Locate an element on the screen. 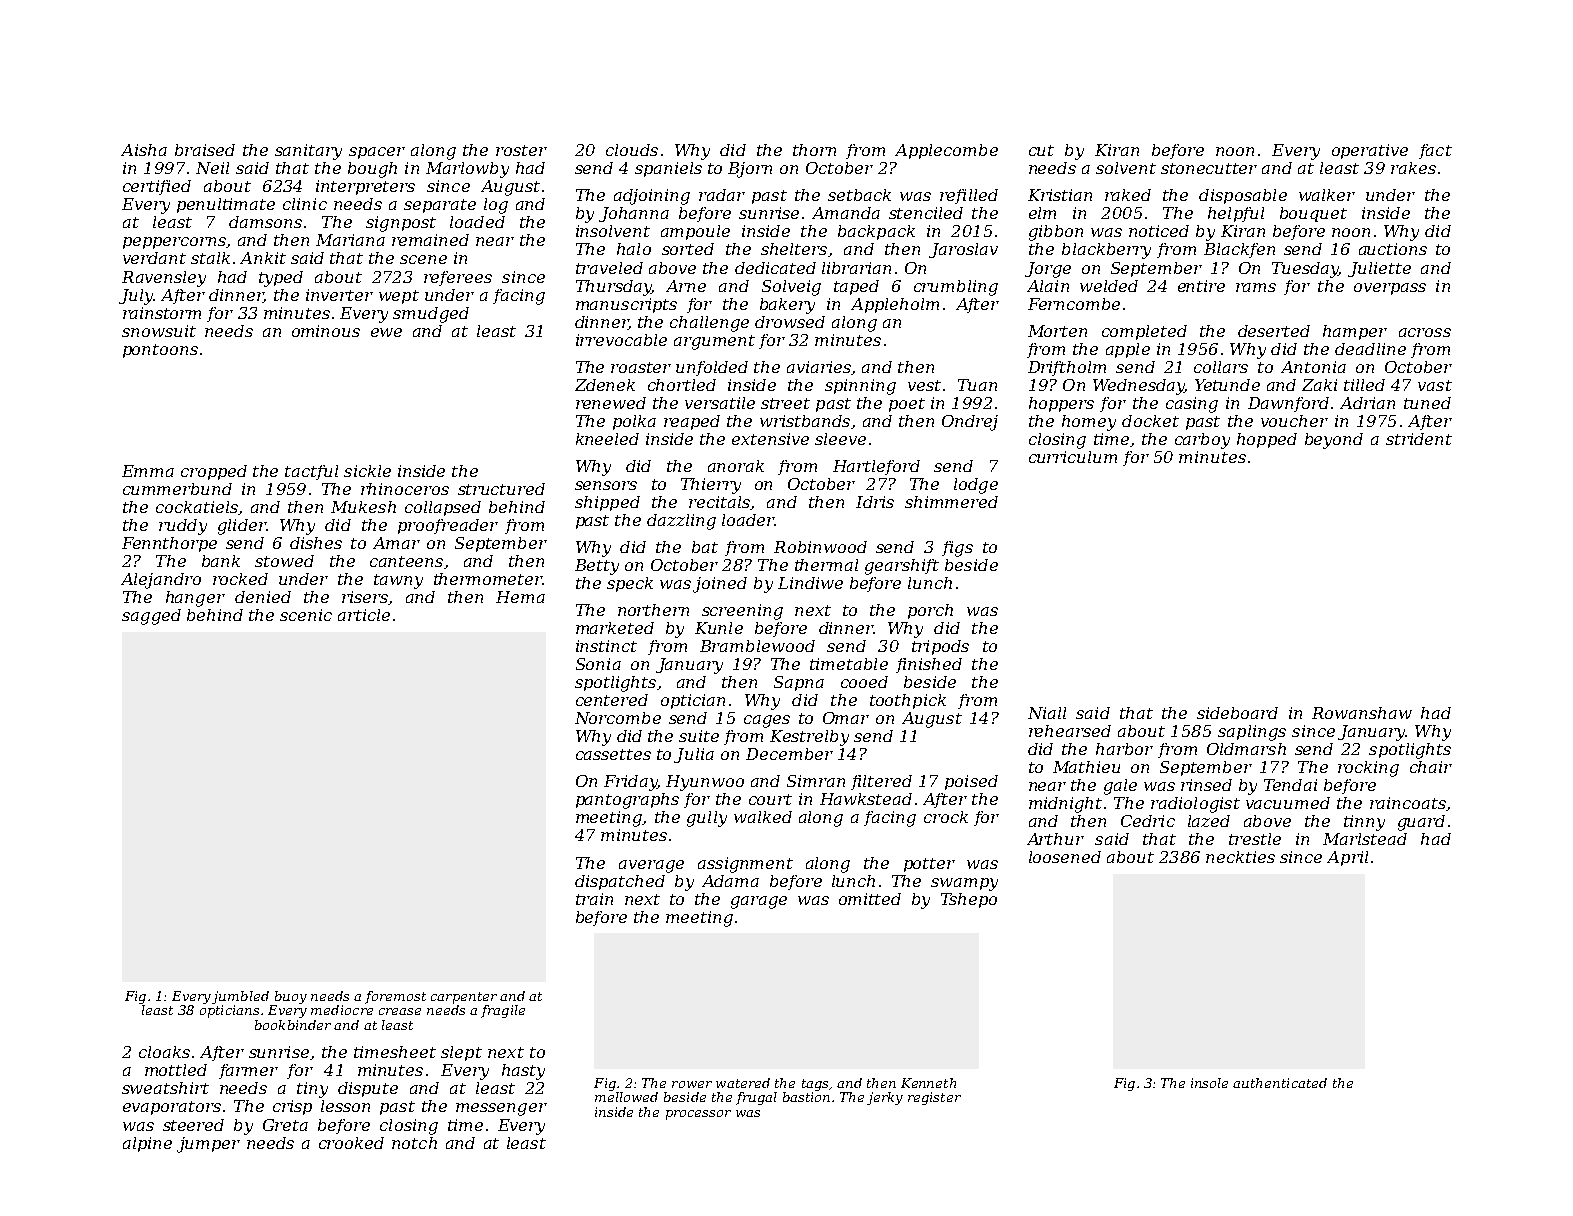  clouds is located at coordinates (632, 150).
